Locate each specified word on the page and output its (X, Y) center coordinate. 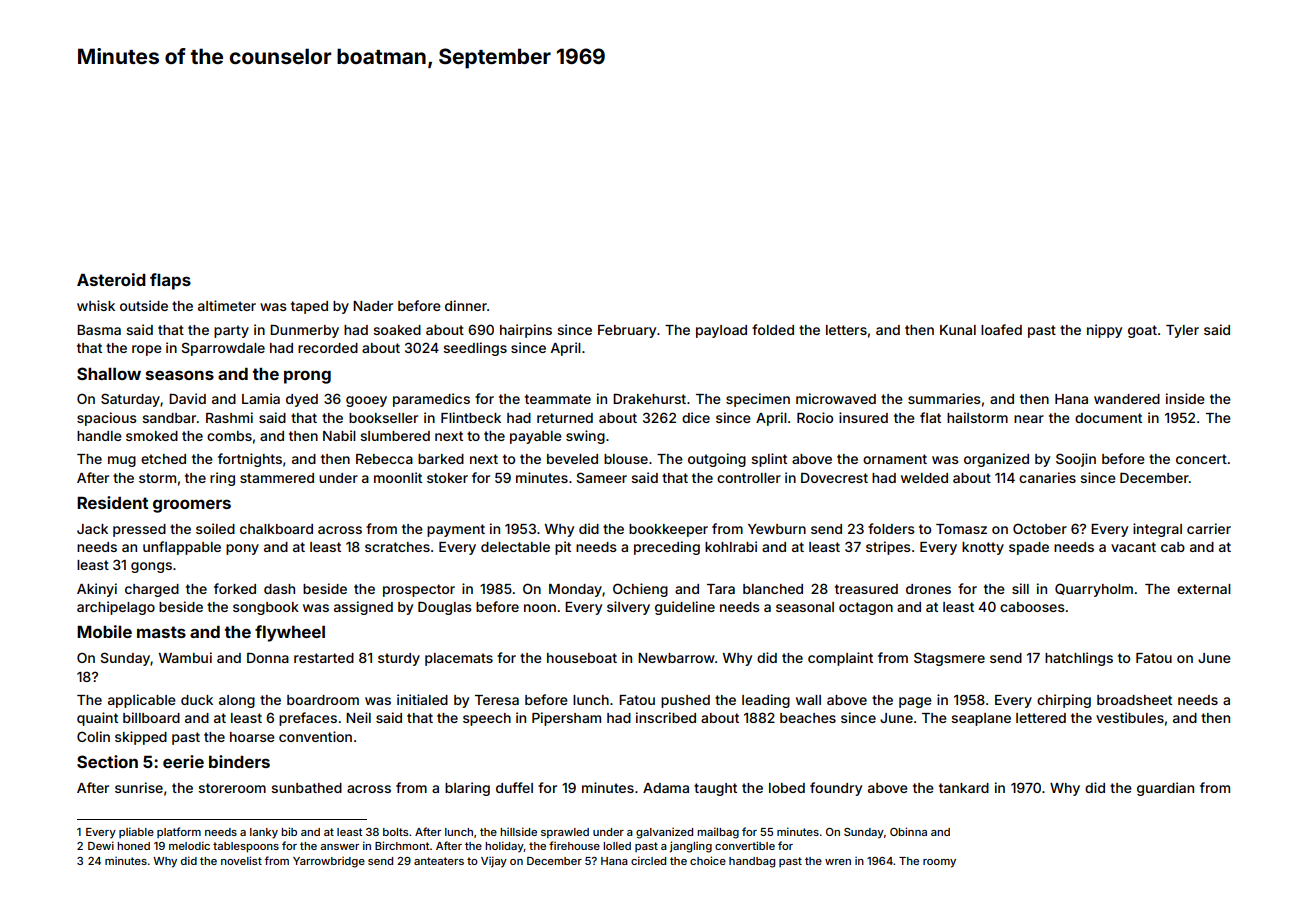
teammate (558, 399)
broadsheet (1134, 700)
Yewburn (777, 529)
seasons (180, 375)
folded (773, 329)
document (1108, 418)
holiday (504, 847)
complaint (840, 659)
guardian (1165, 789)
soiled (215, 528)
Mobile (104, 631)
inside (1185, 398)
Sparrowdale (223, 349)
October (1040, 528)
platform (179, 832)
